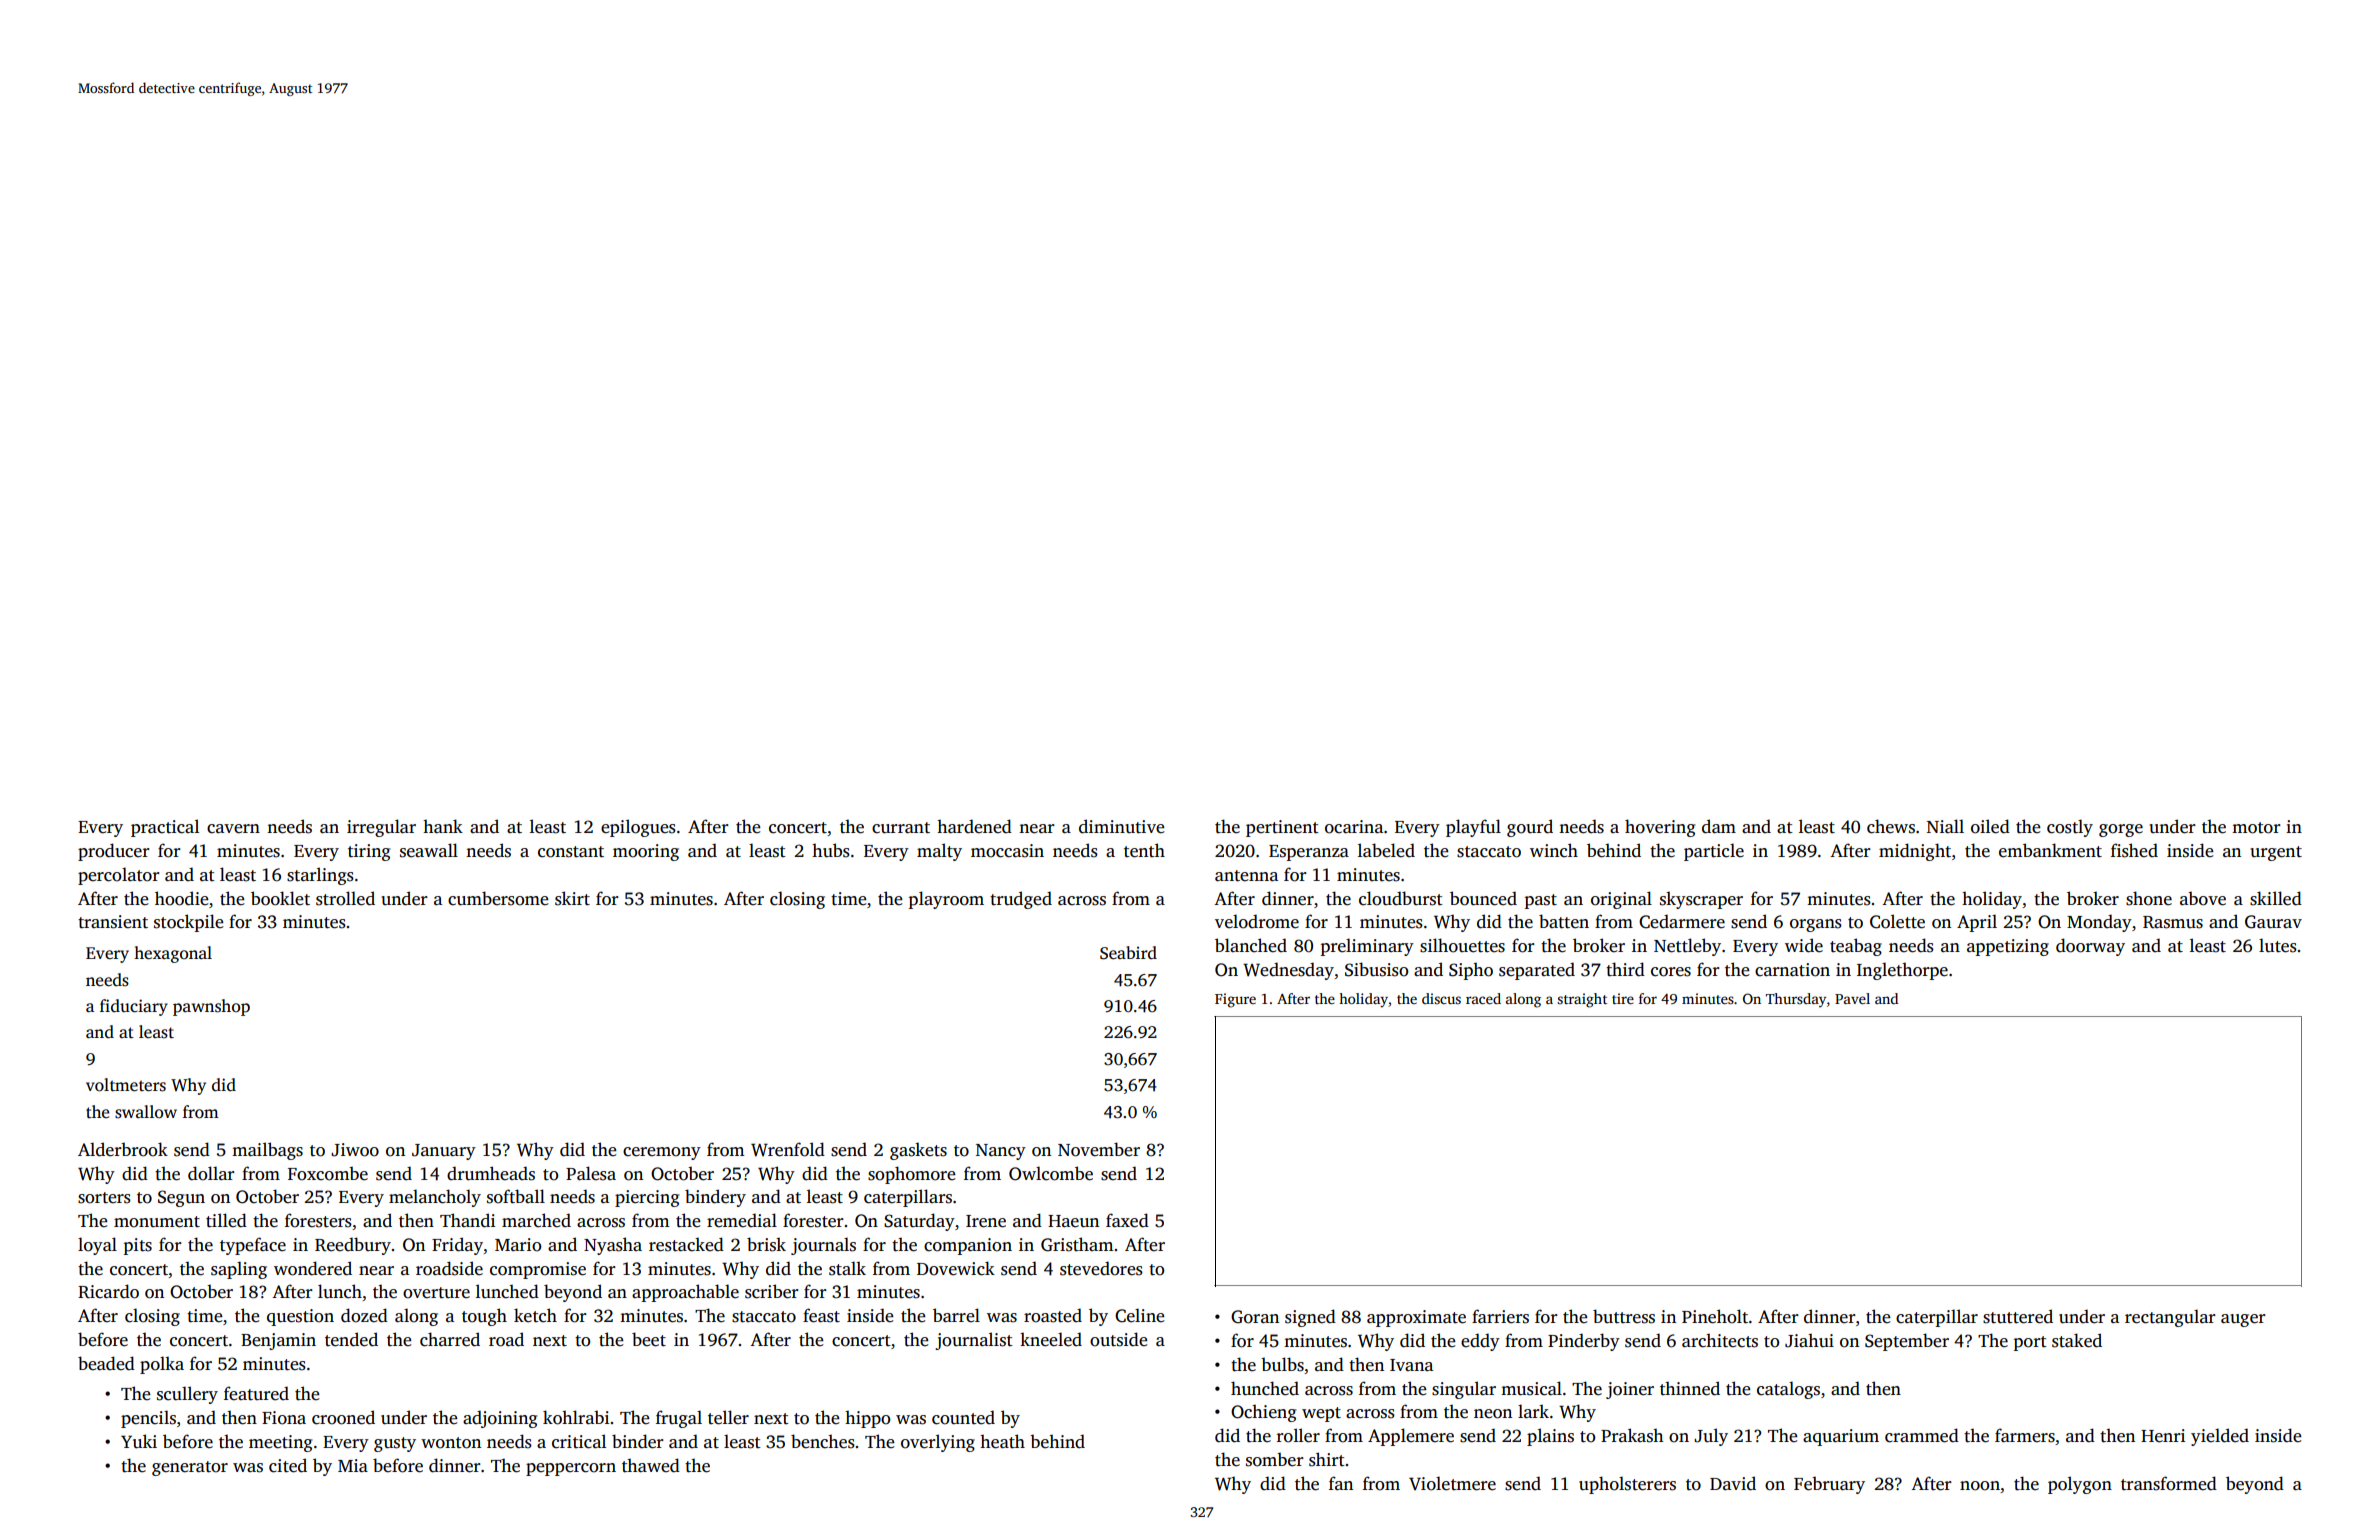  Describe the element at coordinates (190, 1468) in the document. I see `generator` at that location.
